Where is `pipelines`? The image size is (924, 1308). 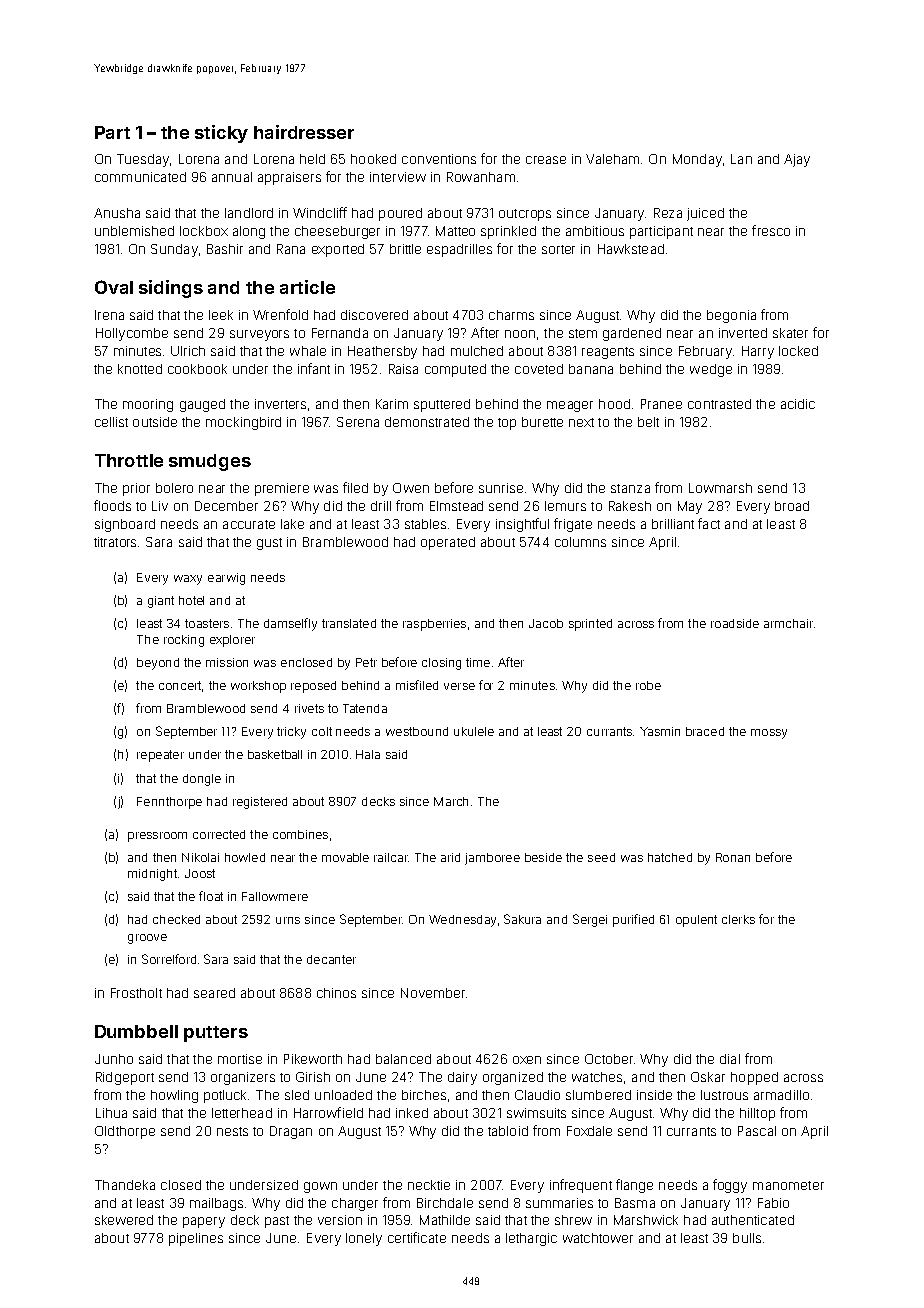
pipelines is located at coordinates (196, 1239).
